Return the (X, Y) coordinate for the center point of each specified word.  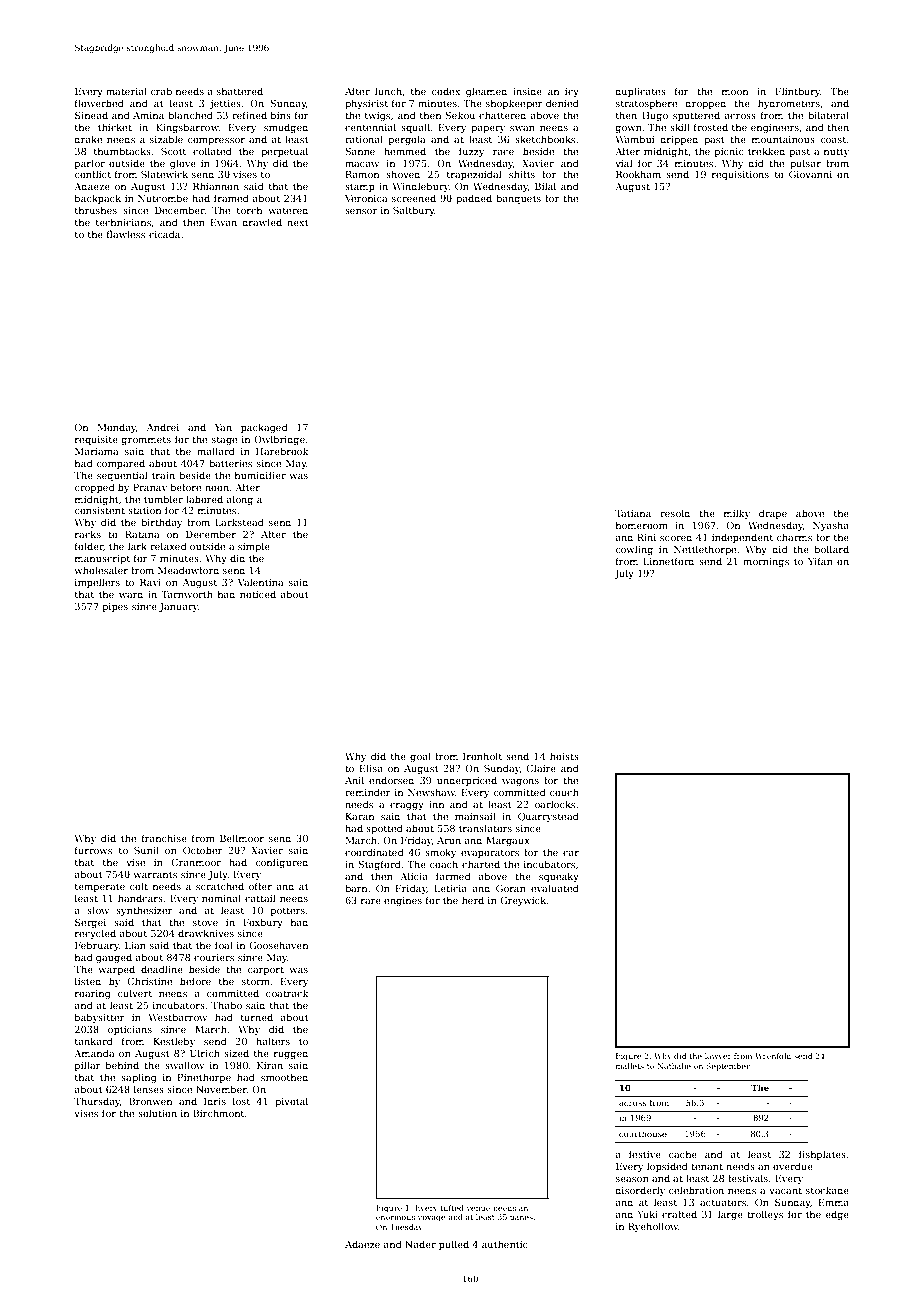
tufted (452, 1208)
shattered (240, 91)
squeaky (559, 877)
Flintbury (797, 92)
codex (446, 91)
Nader (420, 1244)
